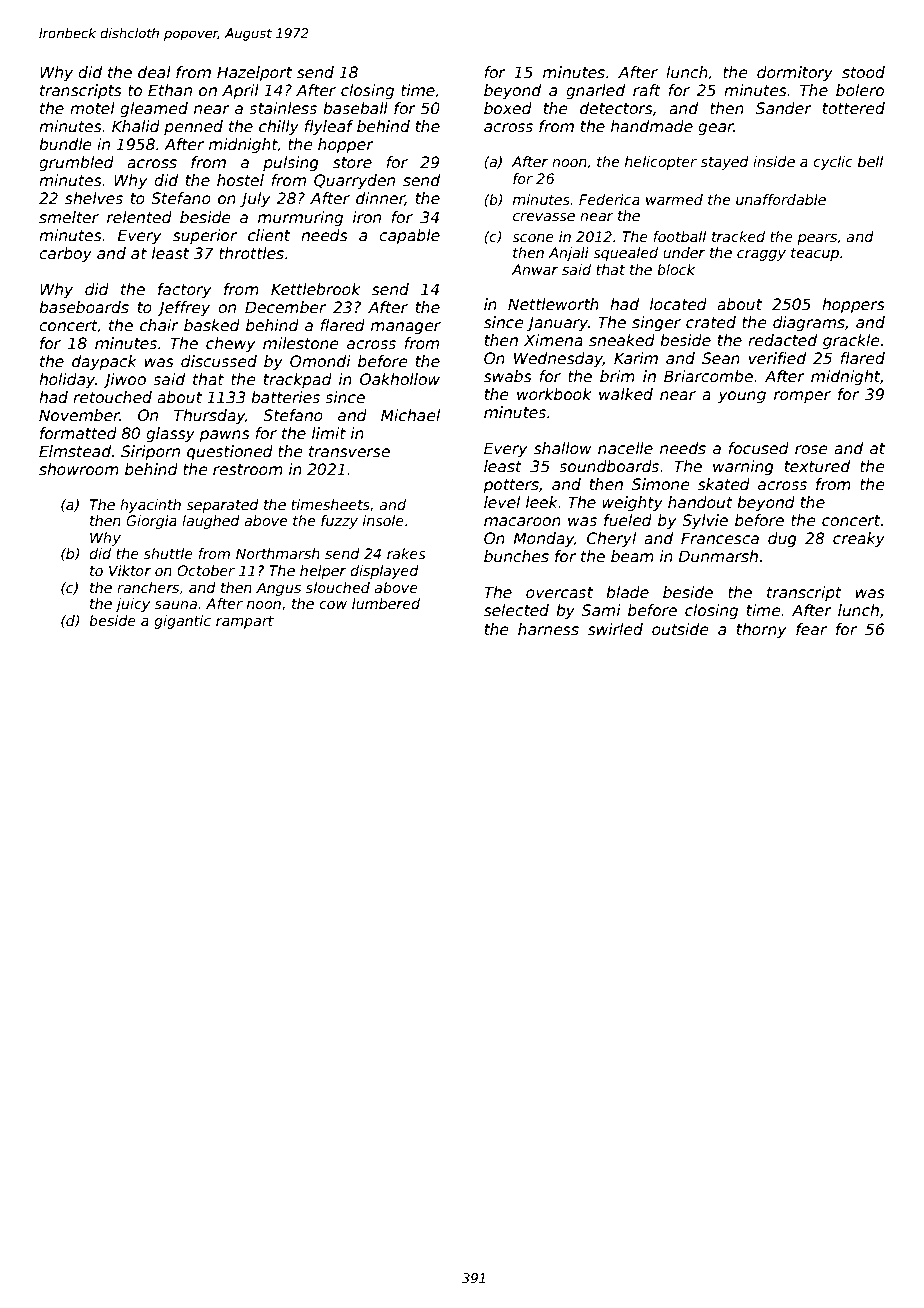 The image size is (924, 1308). What do you see at coordinates (205, 236) in the image?
I see `superior` at bounding box center [205, 236].
